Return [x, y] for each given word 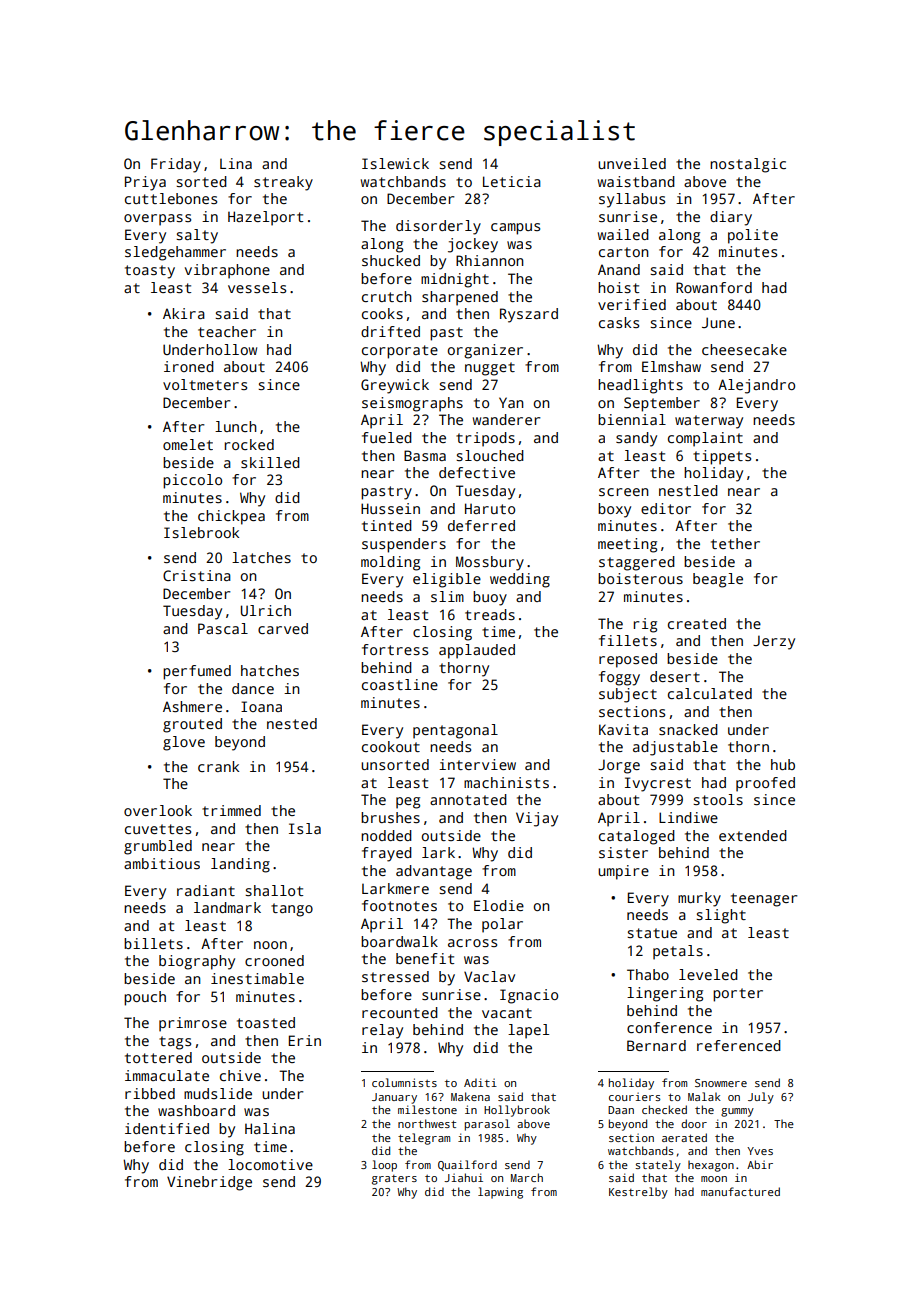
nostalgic [748, 165]
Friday [176, 165]
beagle [718, 580]
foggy [619, 678]
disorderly [438, 227]
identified [167, 1128]
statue [652, 933]
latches [261, 557]
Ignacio [529, 996]
